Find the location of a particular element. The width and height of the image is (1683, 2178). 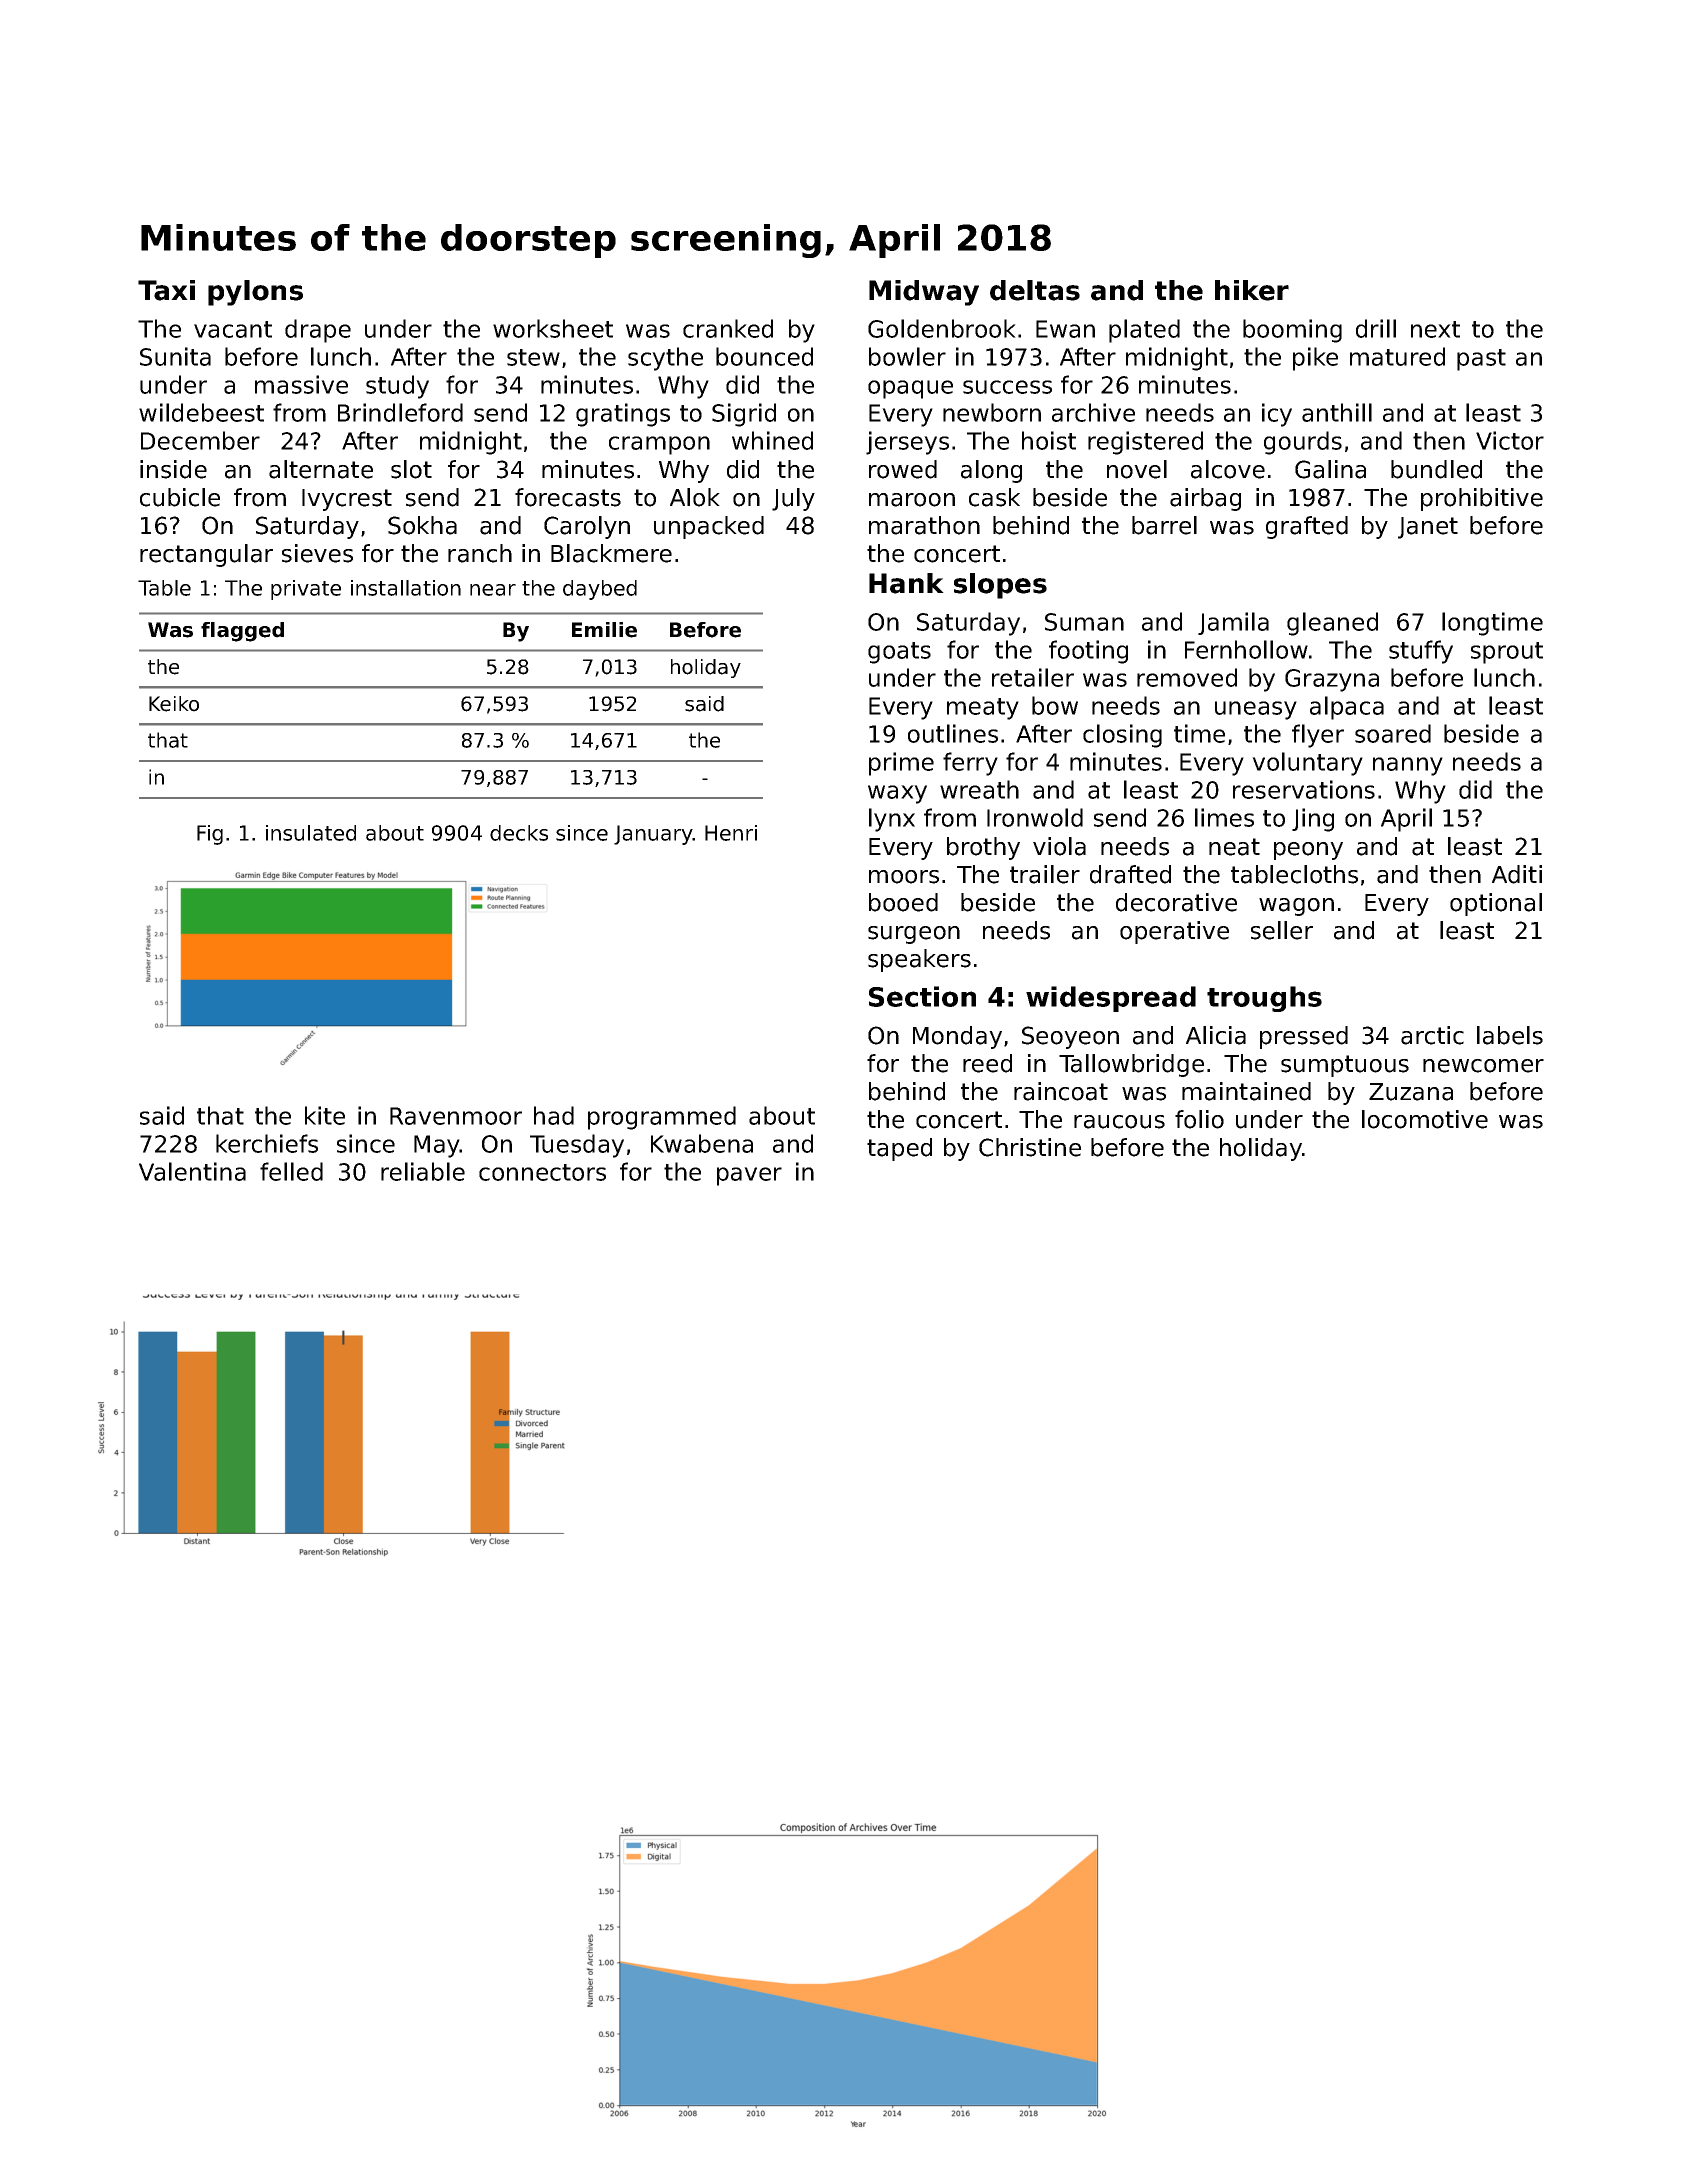

maintained is located at coordinates (1246, 1091).
